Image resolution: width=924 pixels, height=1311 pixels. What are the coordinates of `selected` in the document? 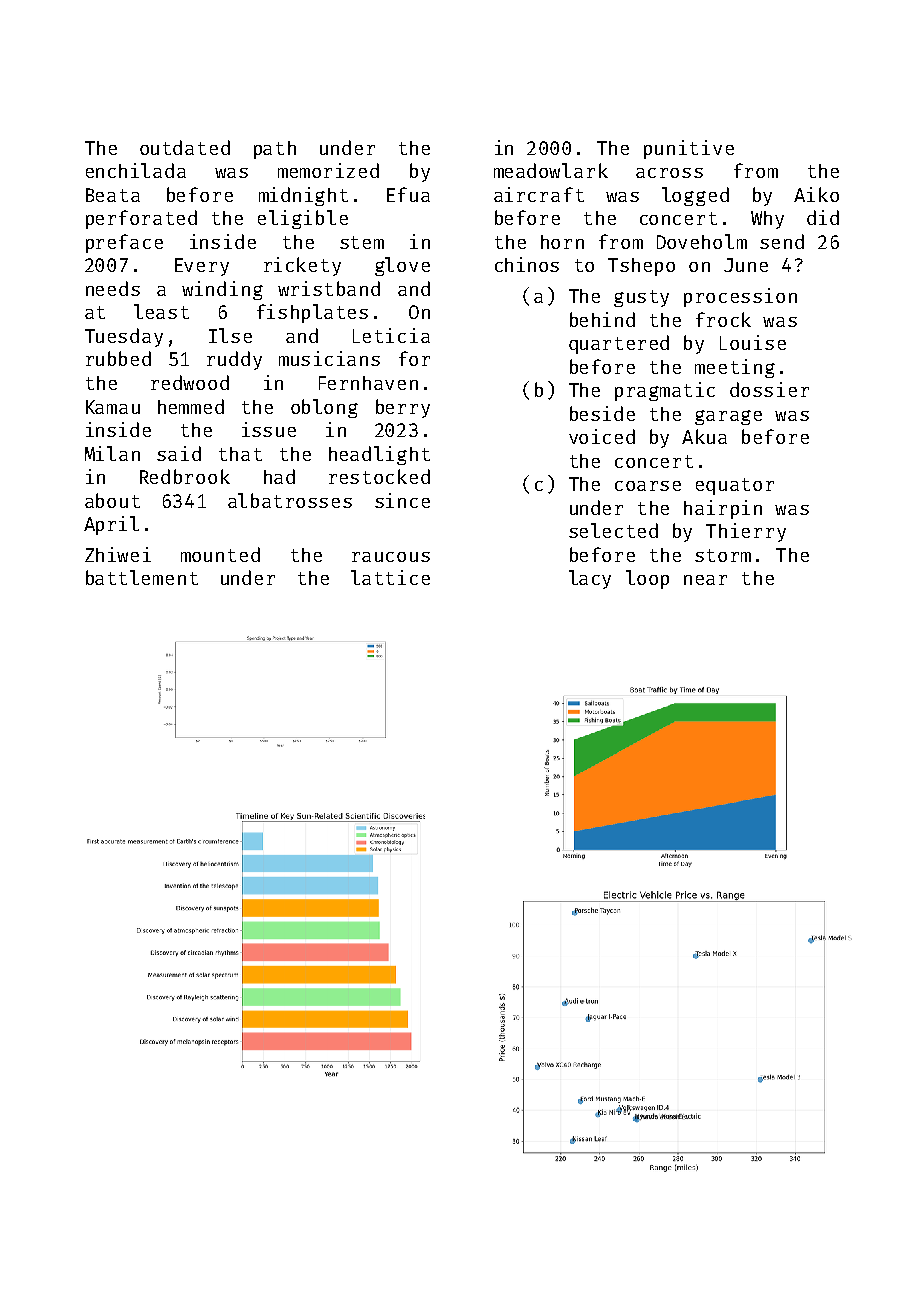 It's located at (613, 530).
